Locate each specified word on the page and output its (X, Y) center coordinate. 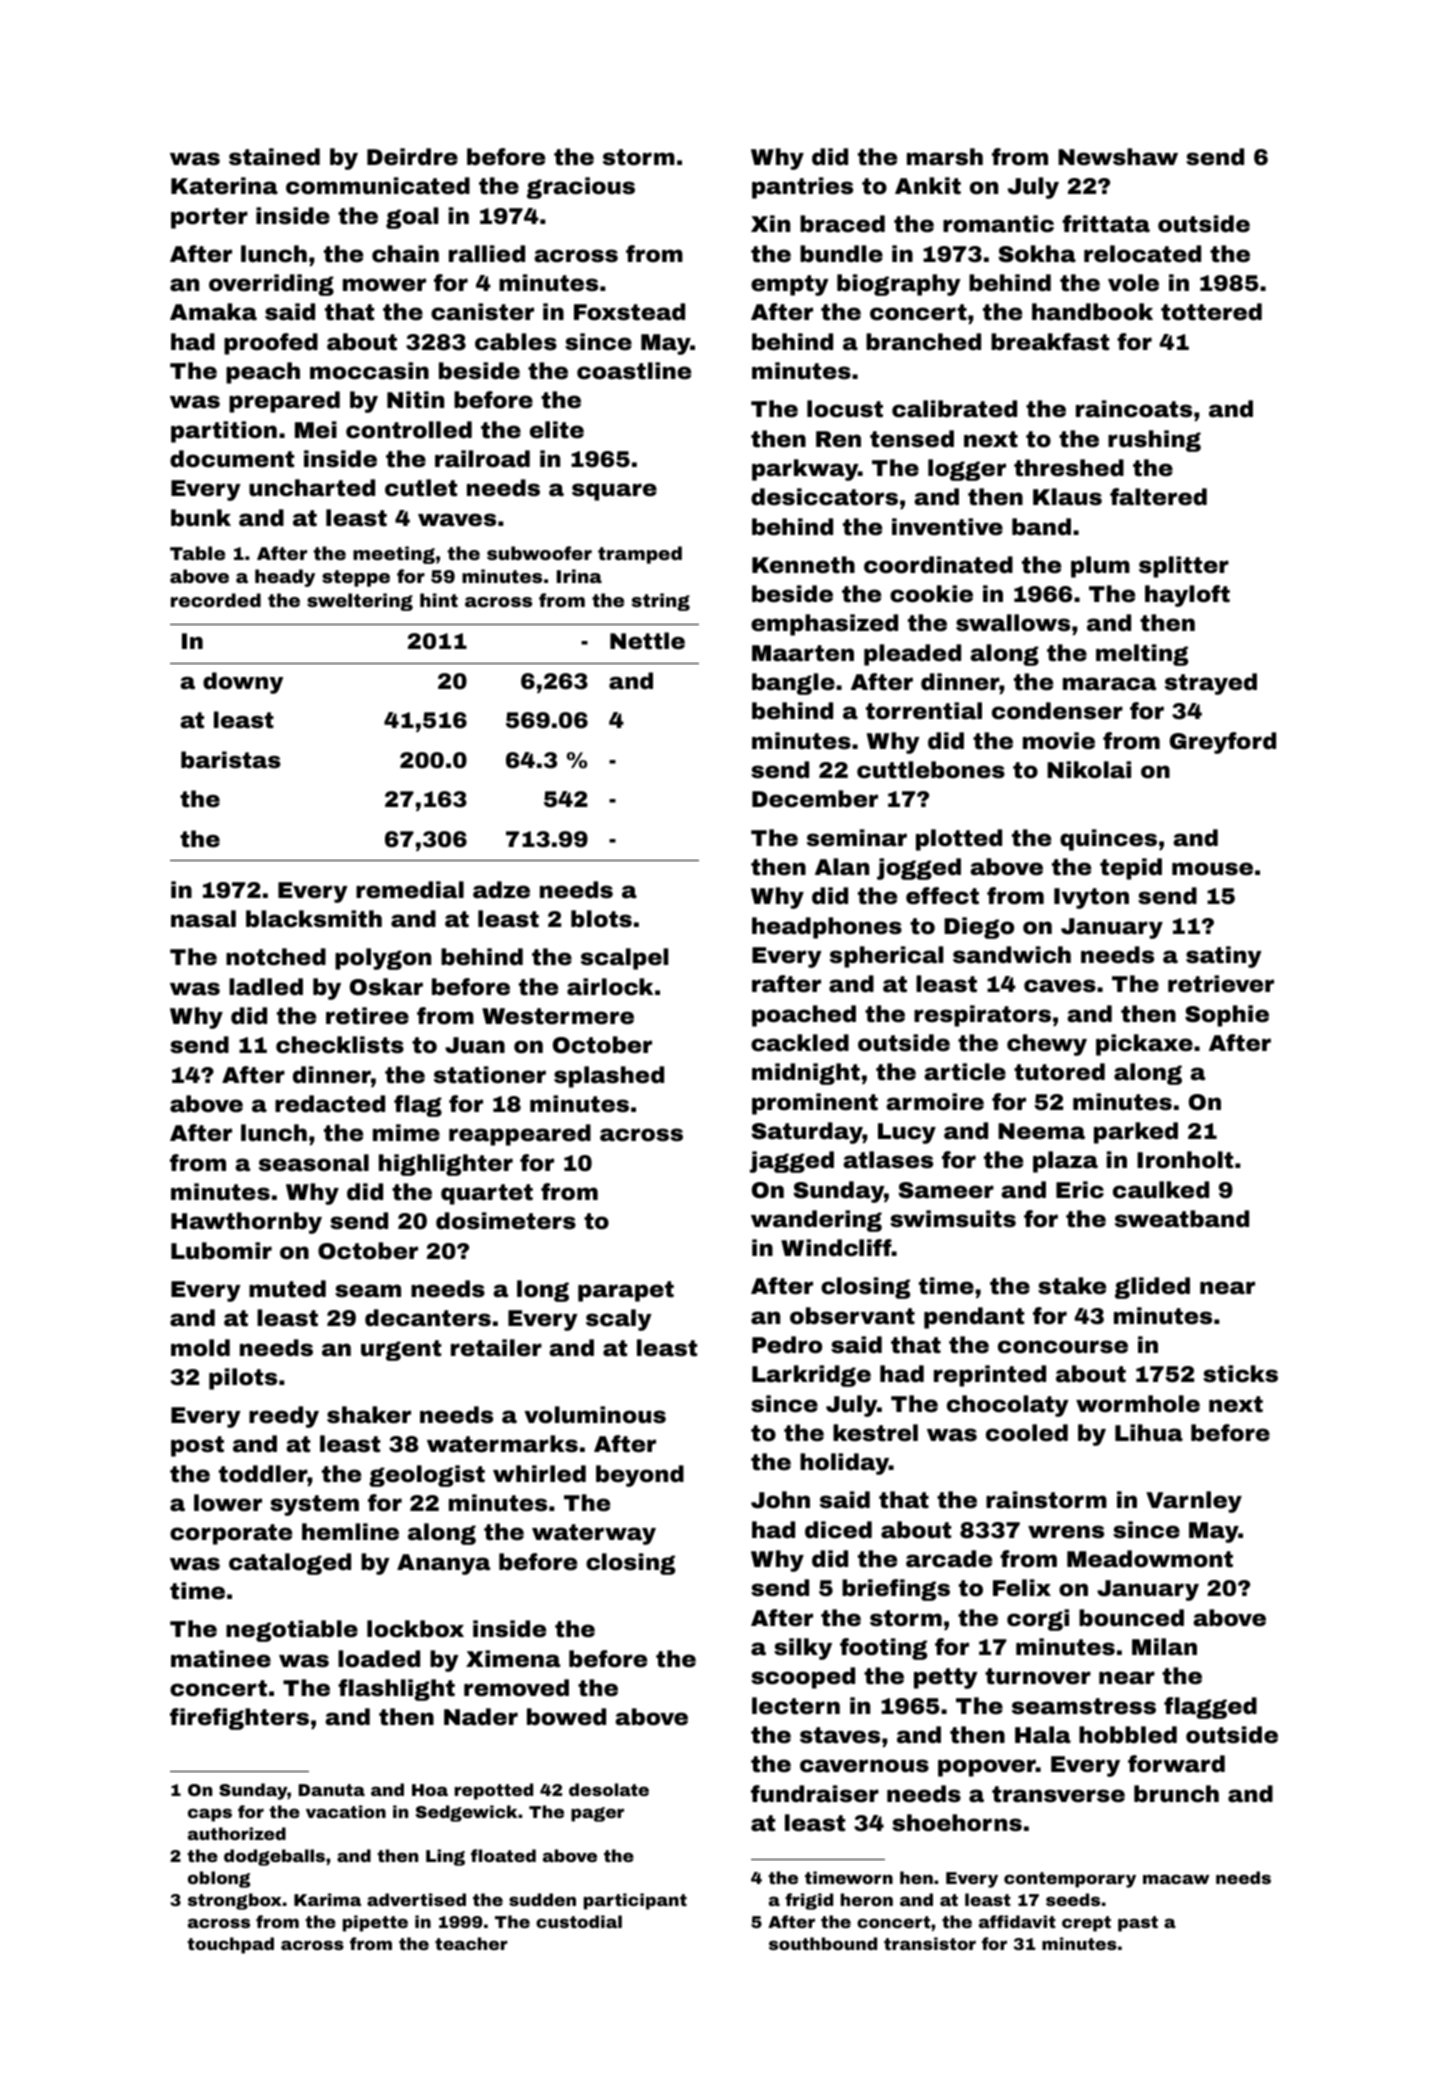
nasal (203, 919)
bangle (793, 684)
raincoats (1134, 409)
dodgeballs (274, 1857)
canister (482, 312)
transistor (930, 1943)
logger (967, 470)
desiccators (824, 497)
